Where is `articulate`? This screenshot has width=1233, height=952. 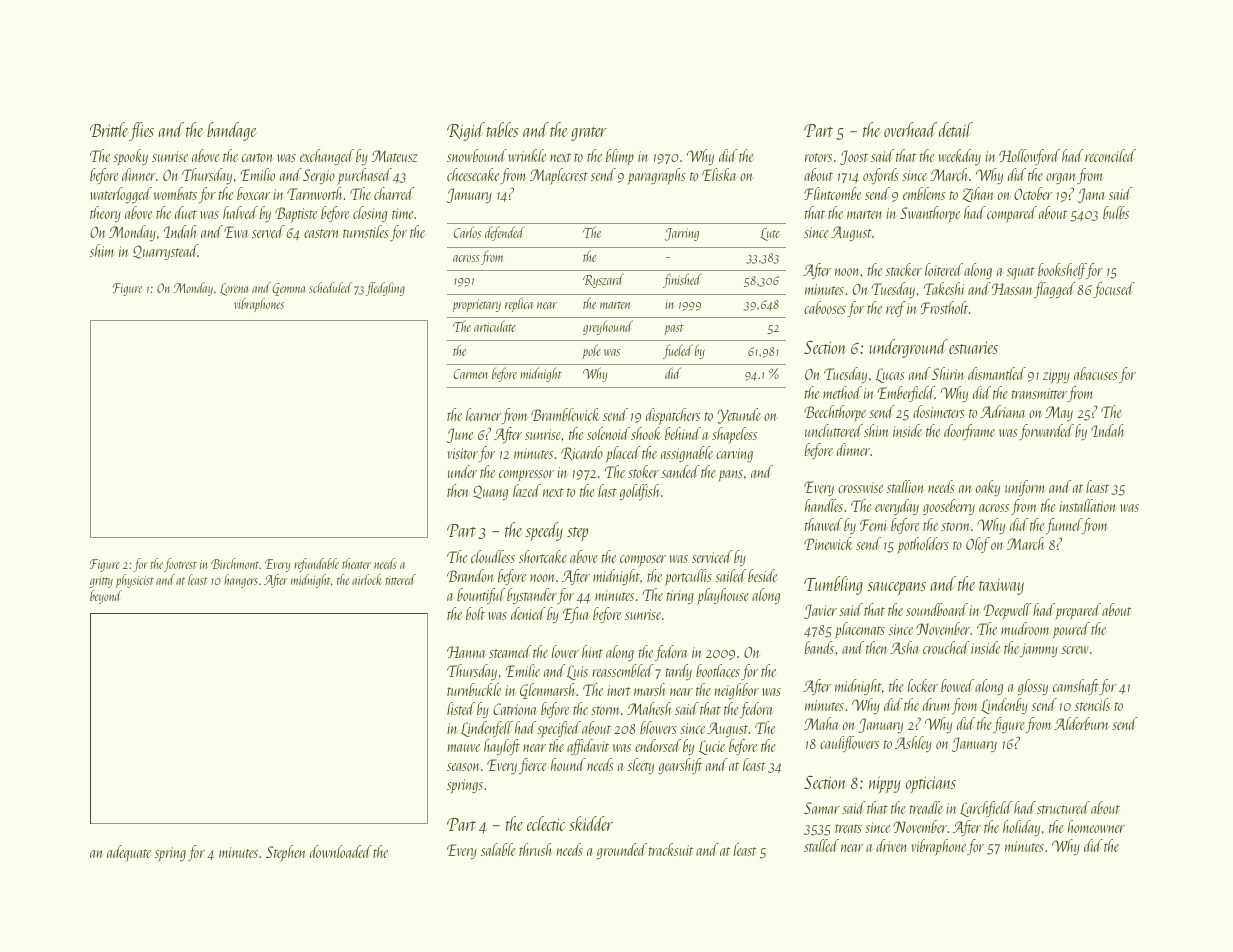 articulate is located at coordinates (495, 326).
